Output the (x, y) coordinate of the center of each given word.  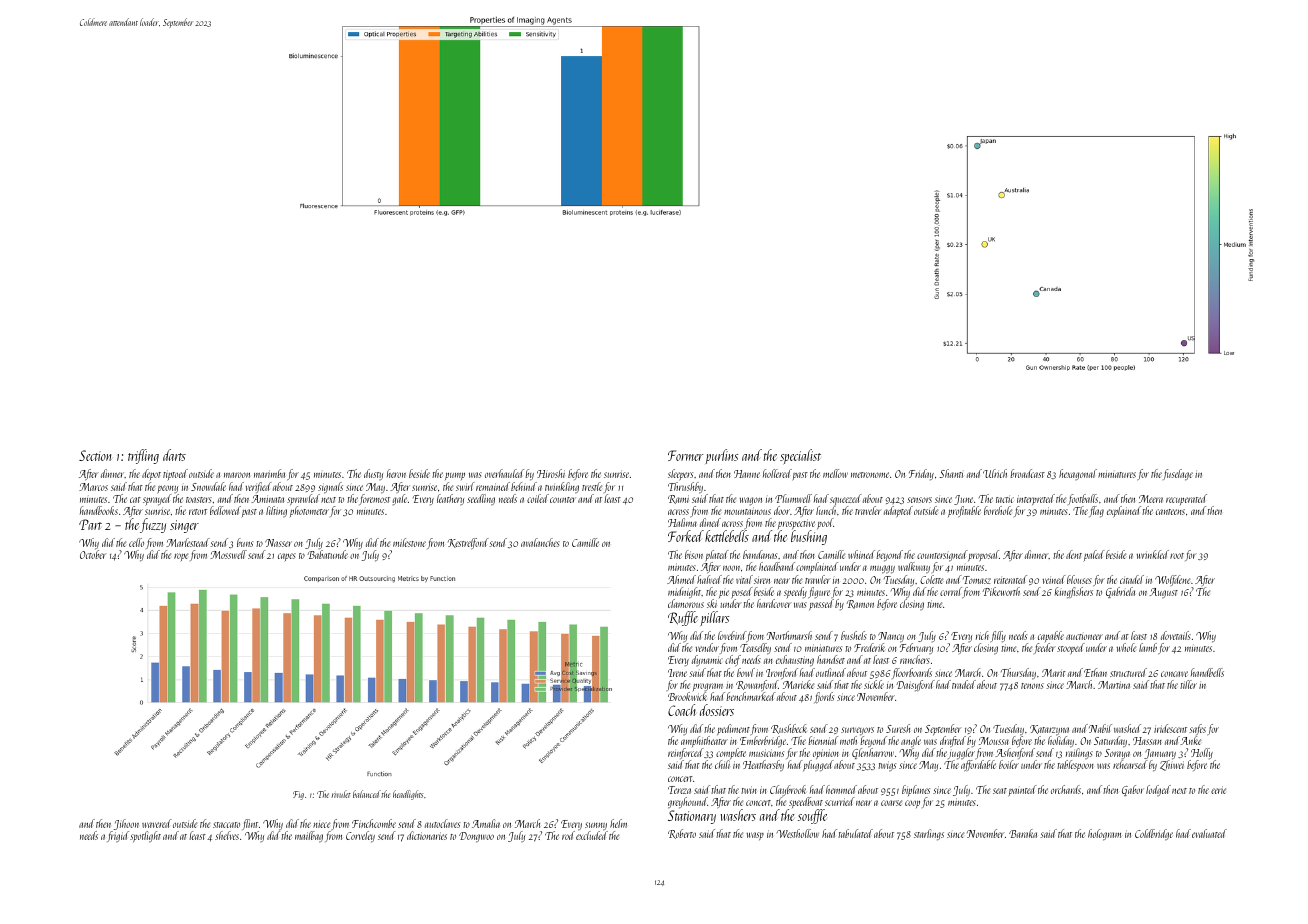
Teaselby (755, 649)
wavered (157, 823)
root (1177, 556)
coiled (538, 498)
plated (717, 556)
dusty (373, 474)
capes (287, 557)
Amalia (486, 823)
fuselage (1178, 475)
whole (1126, 647)
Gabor (1133, 790)
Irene (677, 673)
